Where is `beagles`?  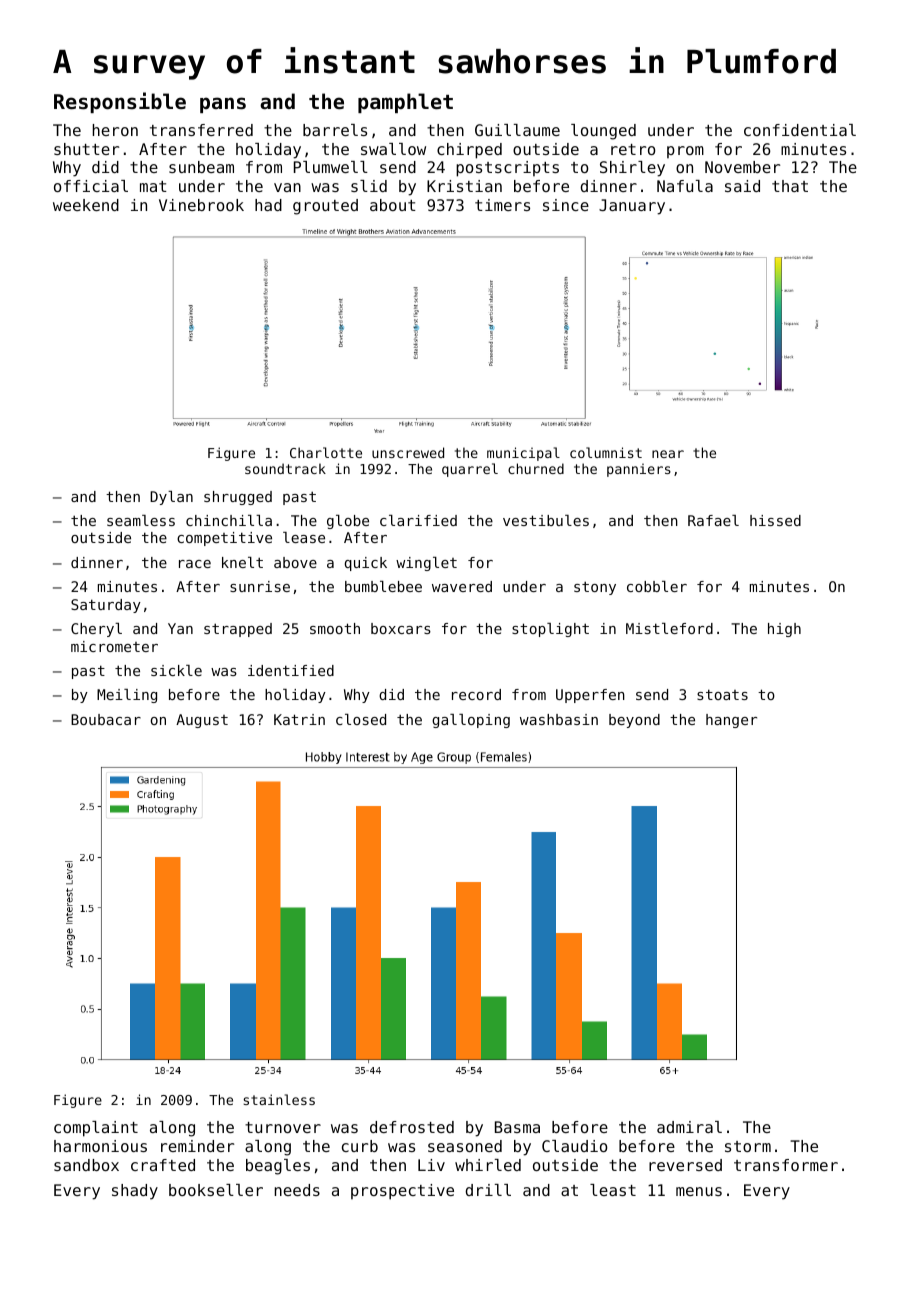
beagles is located at coordinates (278, 1167).
